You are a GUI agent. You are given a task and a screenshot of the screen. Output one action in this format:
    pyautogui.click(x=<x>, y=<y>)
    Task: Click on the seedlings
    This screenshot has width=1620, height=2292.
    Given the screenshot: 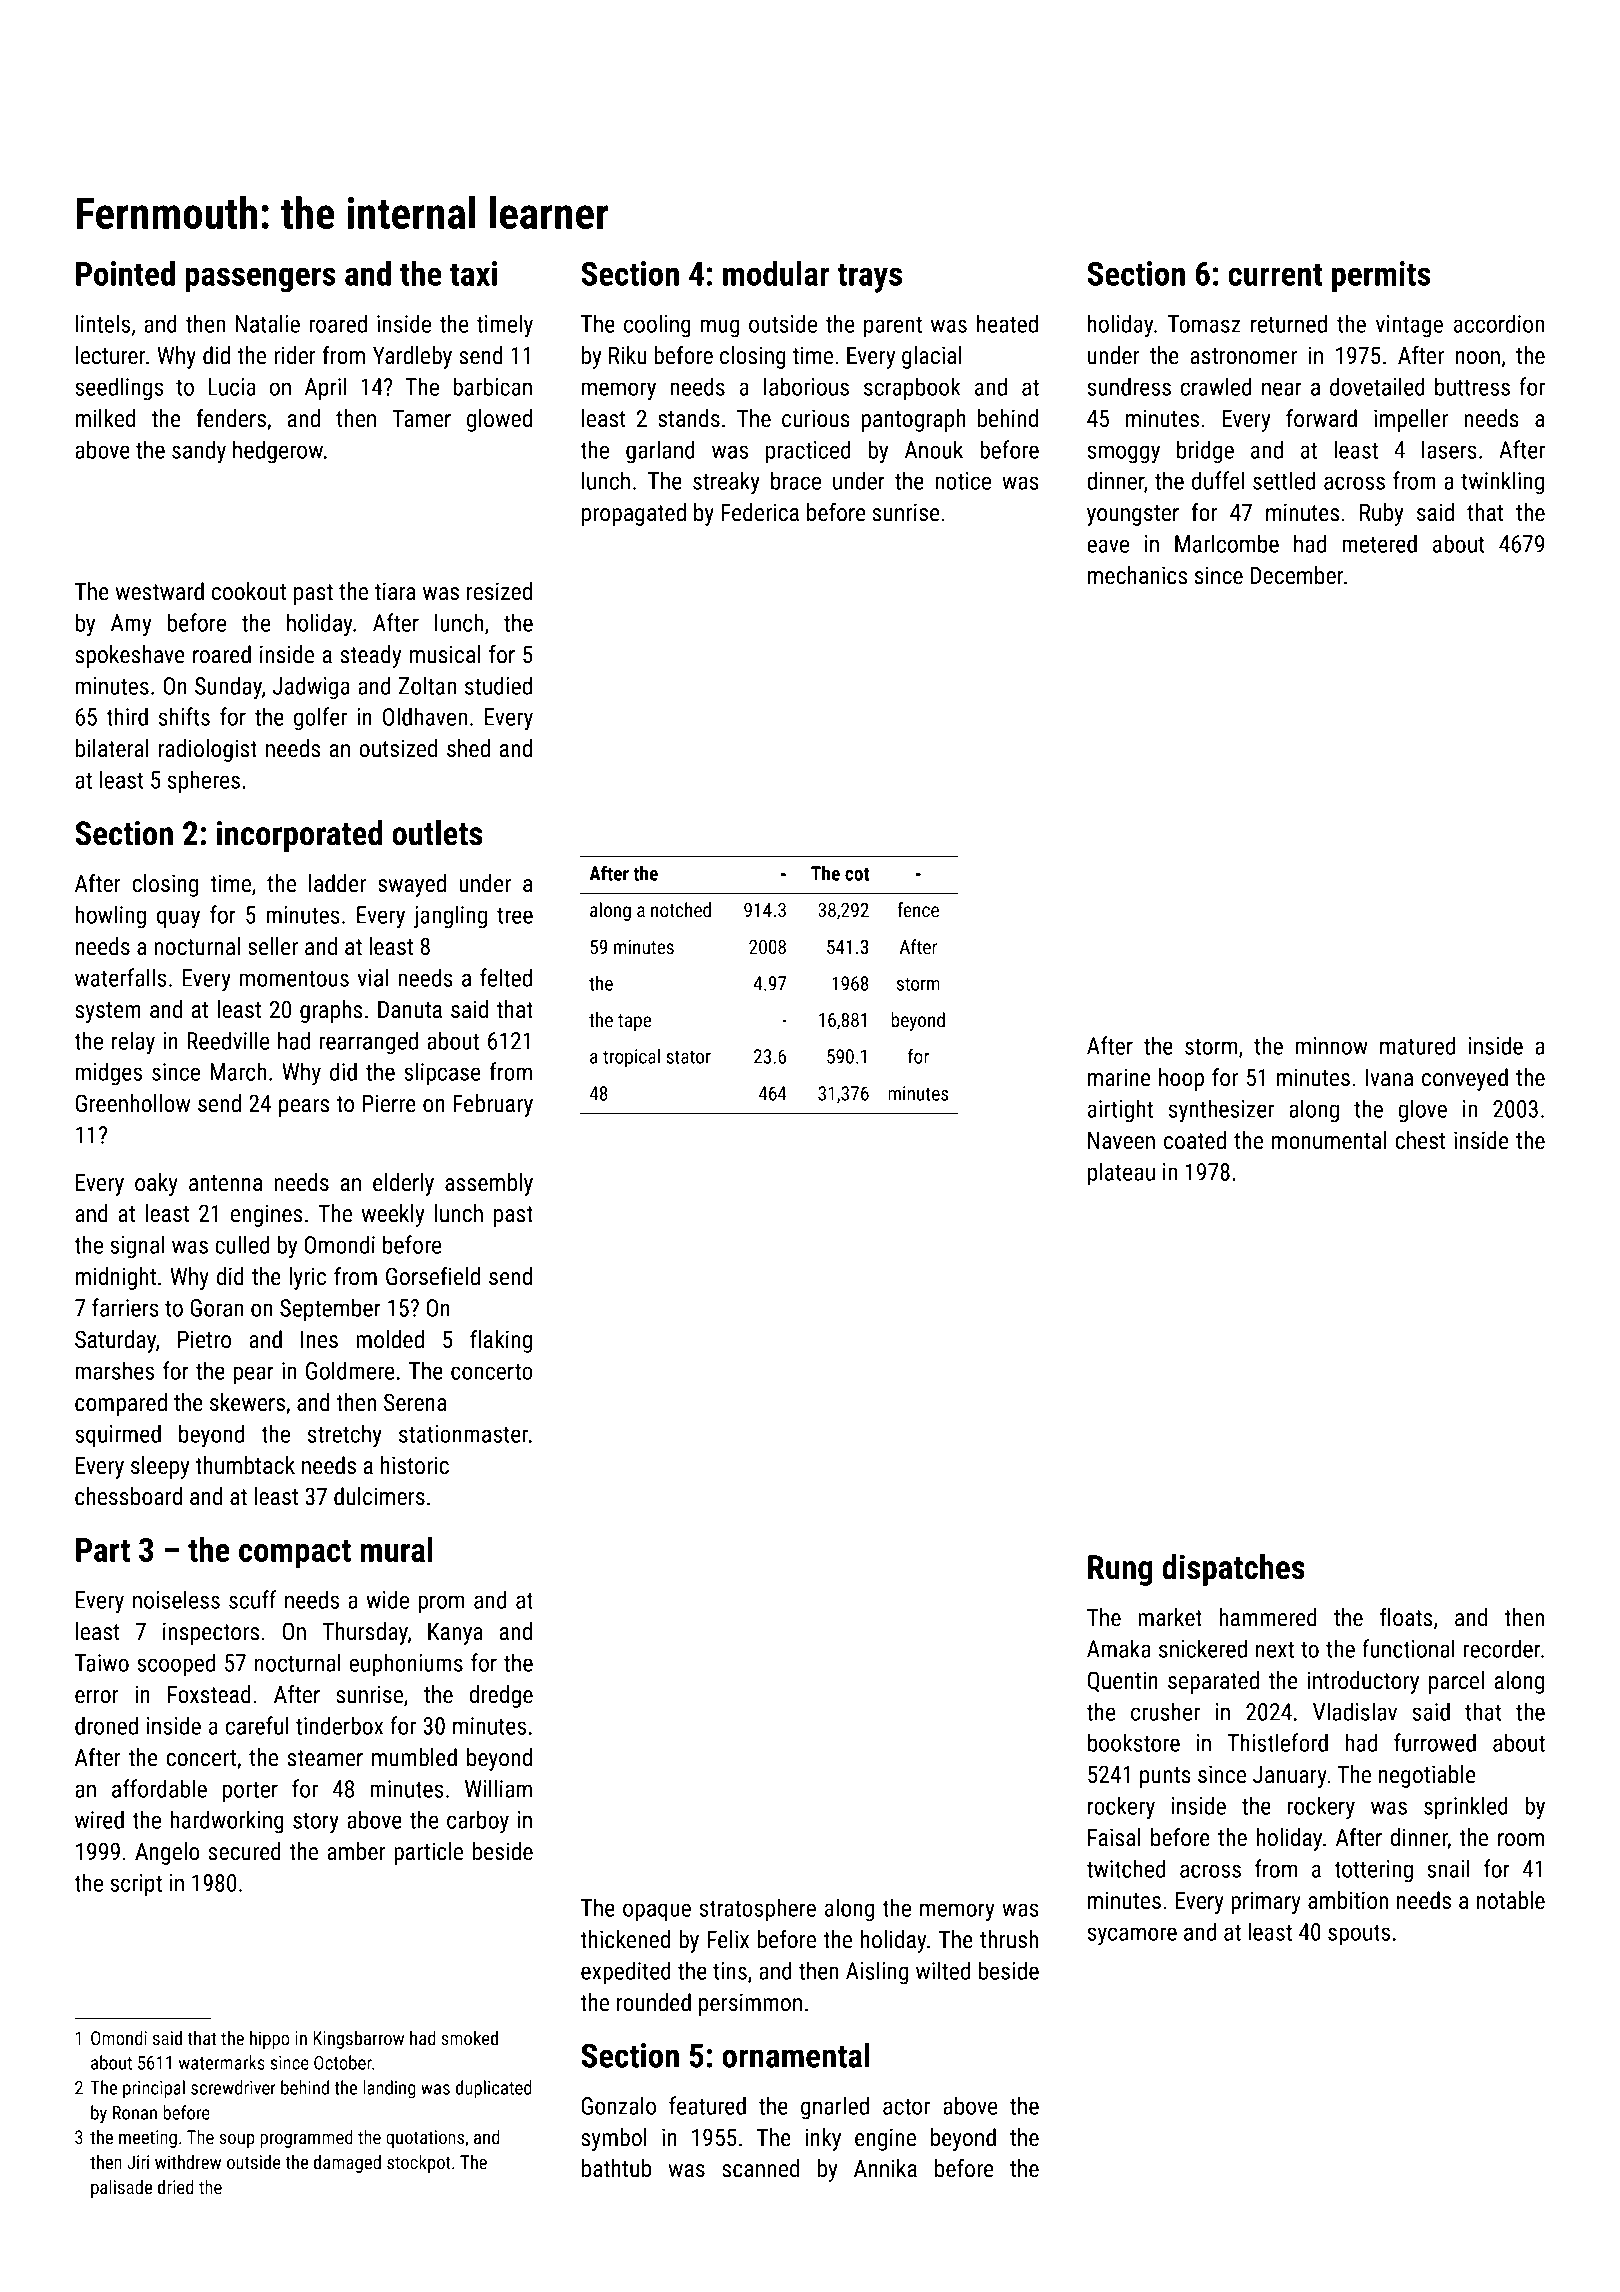 What is the action you would take?
    pyautogui.click(x=119, y=389)
